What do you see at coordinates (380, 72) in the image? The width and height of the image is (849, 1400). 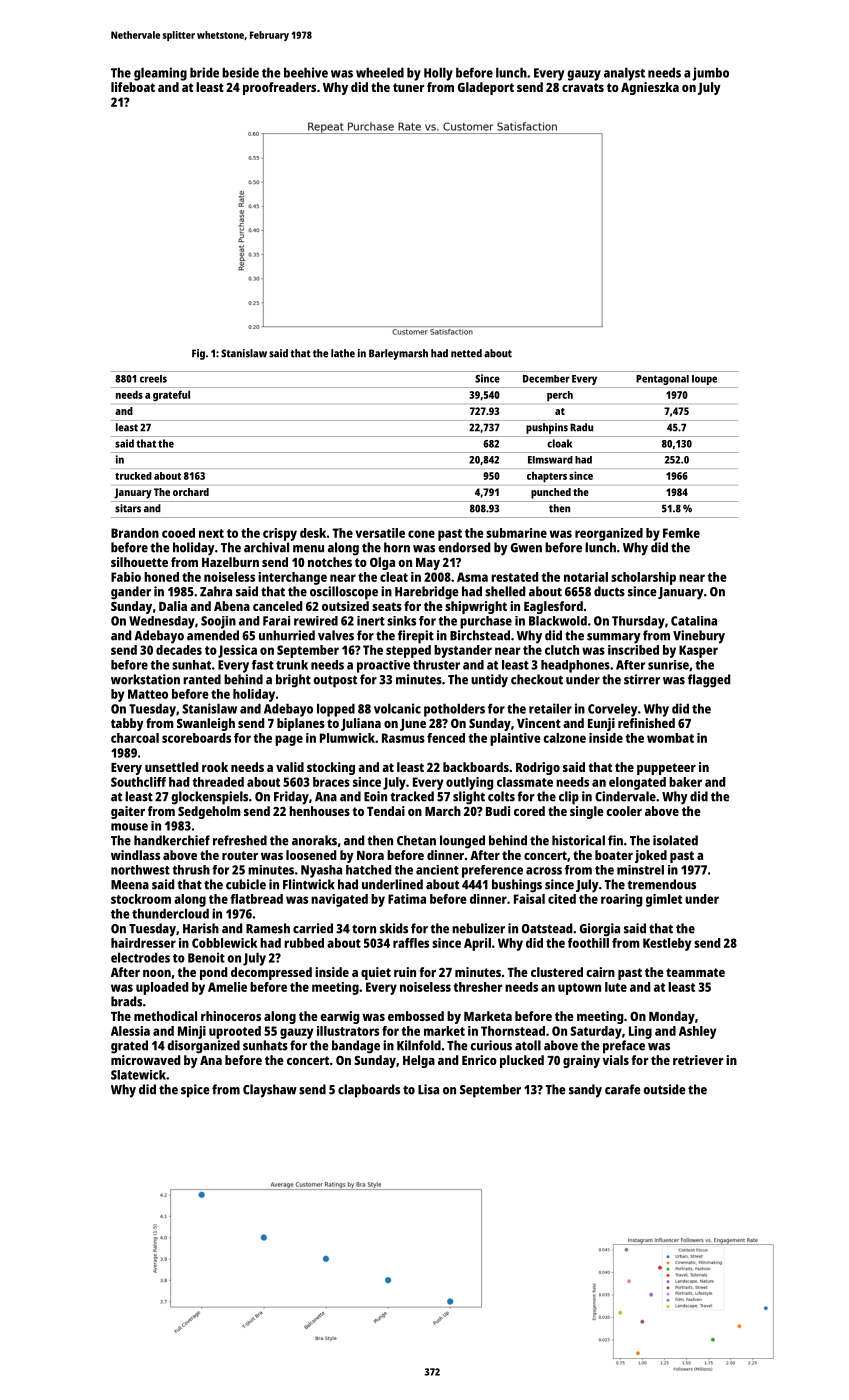 I see `wheeled` at bounding box center [380, 72].
